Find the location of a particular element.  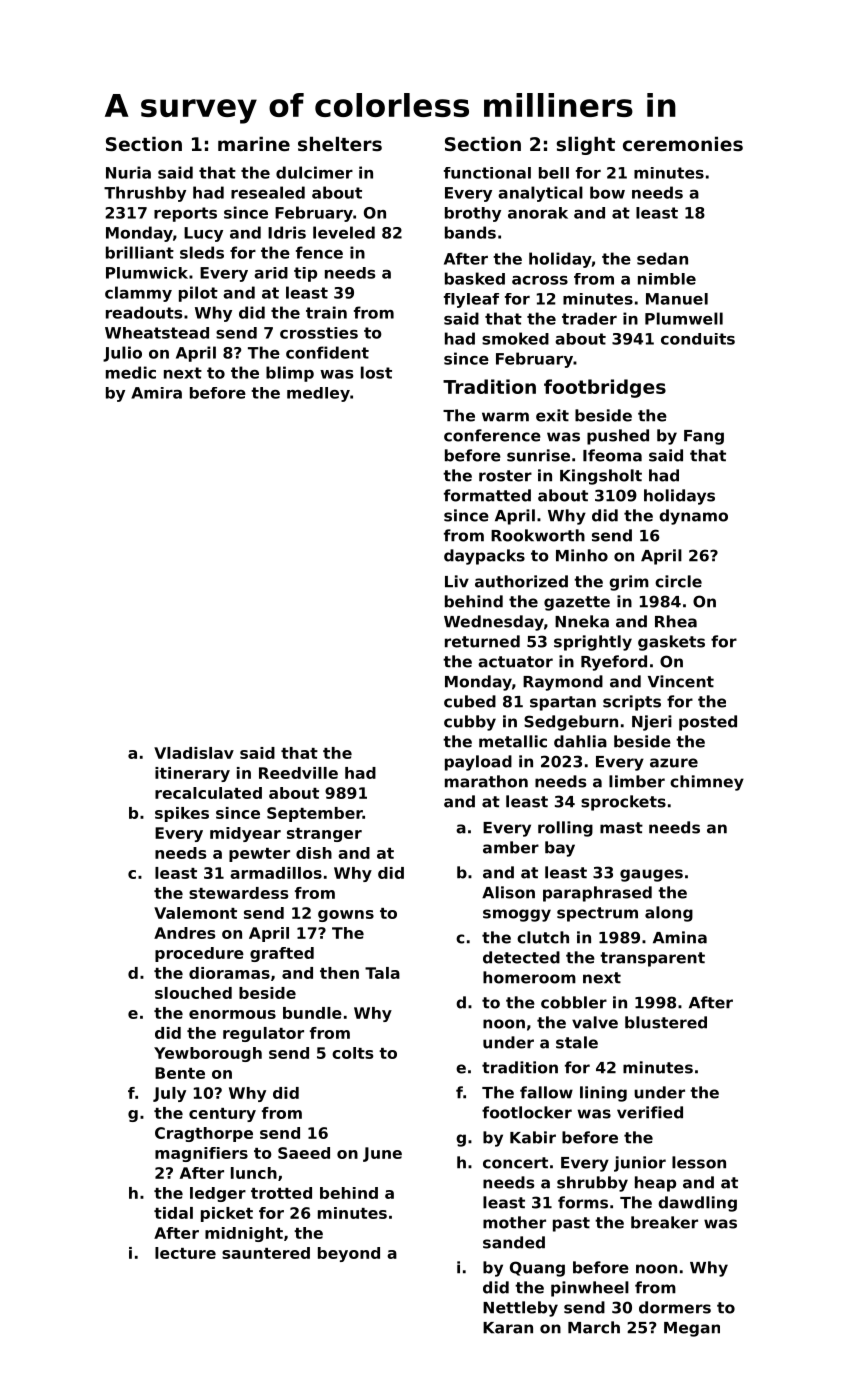

Amina is located at coordinates (680, 937).
